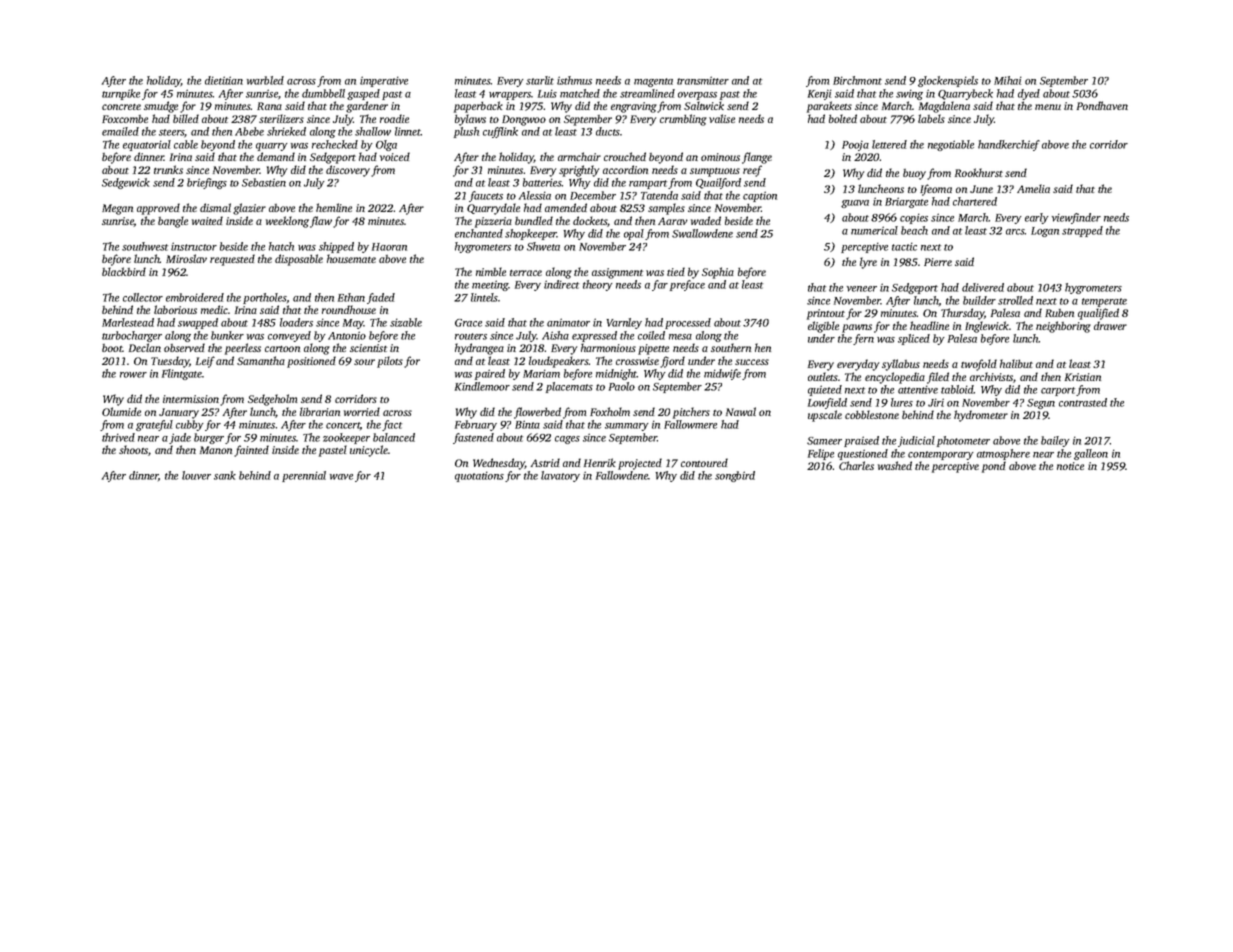 This screenshot has height=952, width=1233. Describe the element at coordinates (616, 374) in the screenshot. I see `midnight` at that location.
